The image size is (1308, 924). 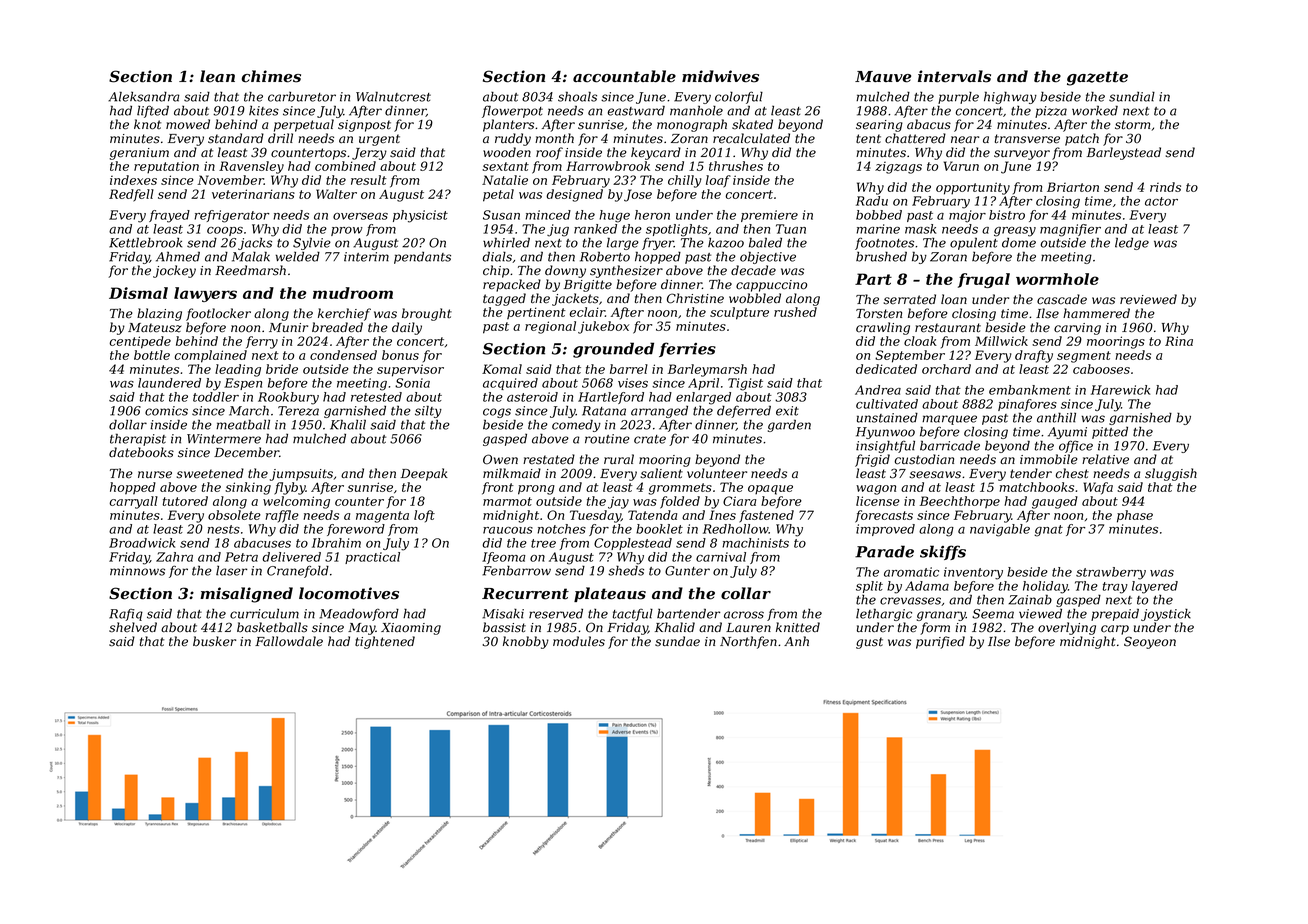 I want to click on wobbled, so click(x=755, y=298).
